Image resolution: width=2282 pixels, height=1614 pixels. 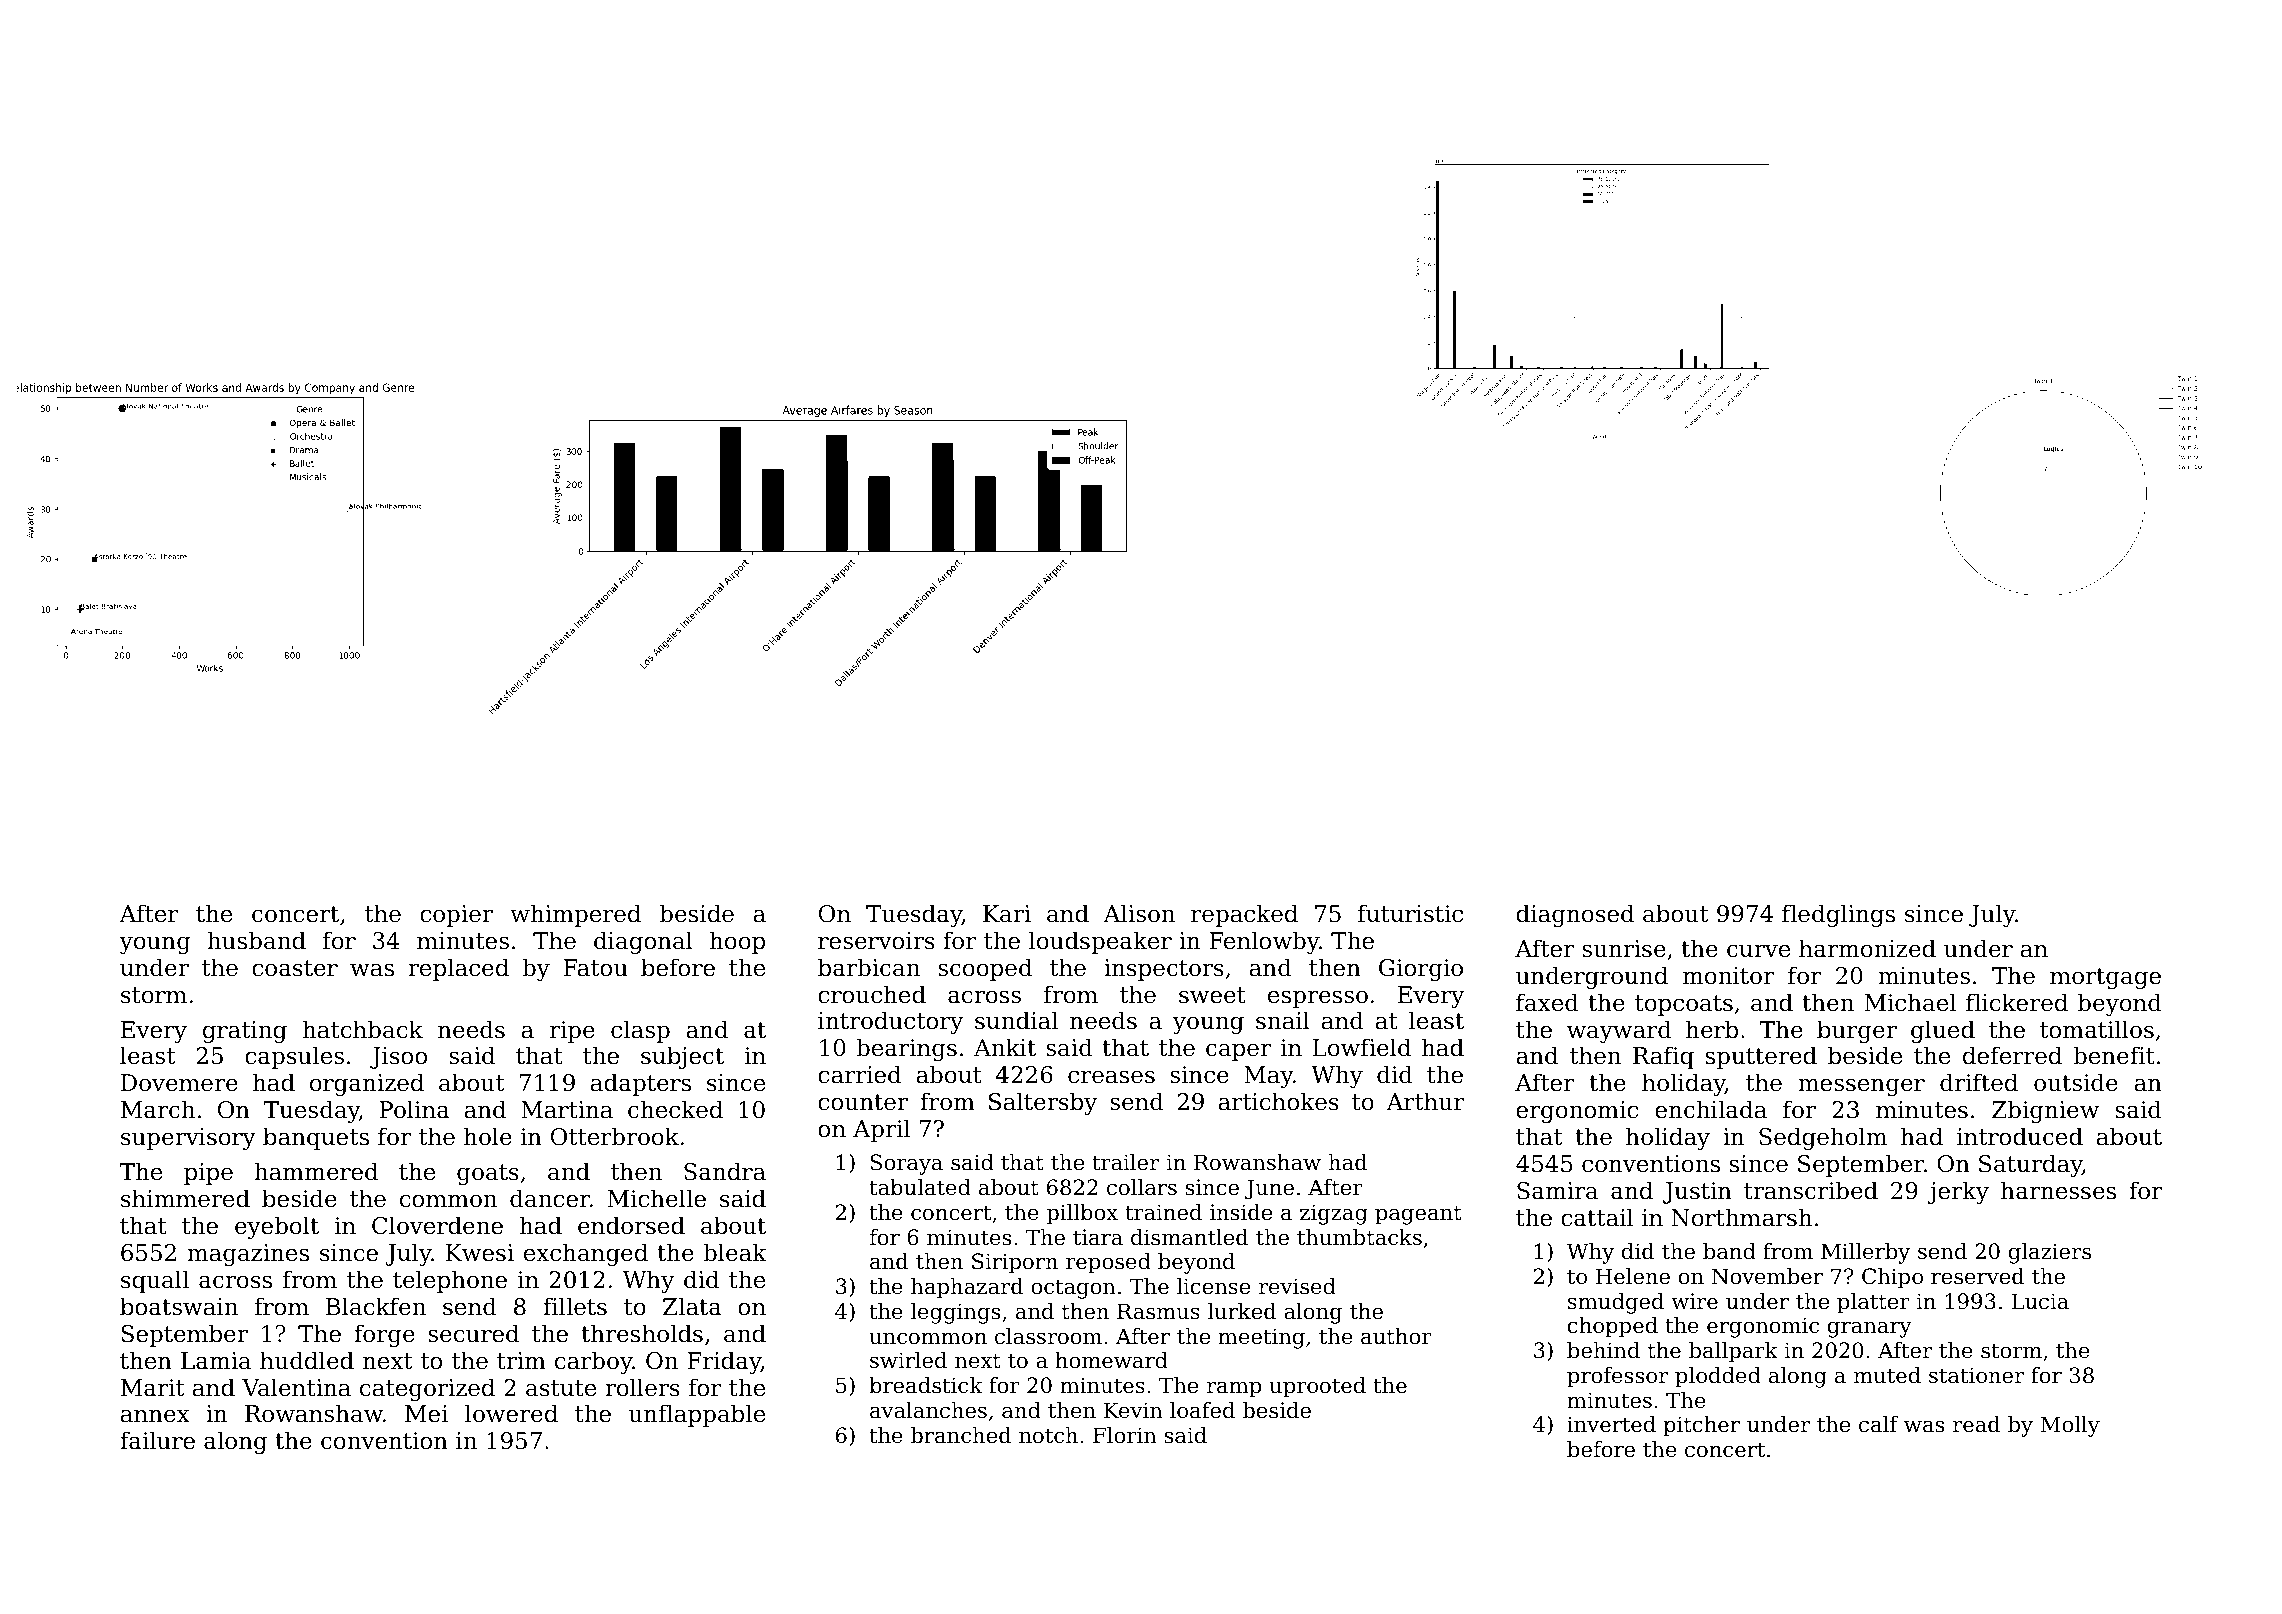 What do you see at coordinates (1547, 1002) in the screenshot?
I see `faxed` at bounding box center [1547, 1002].
